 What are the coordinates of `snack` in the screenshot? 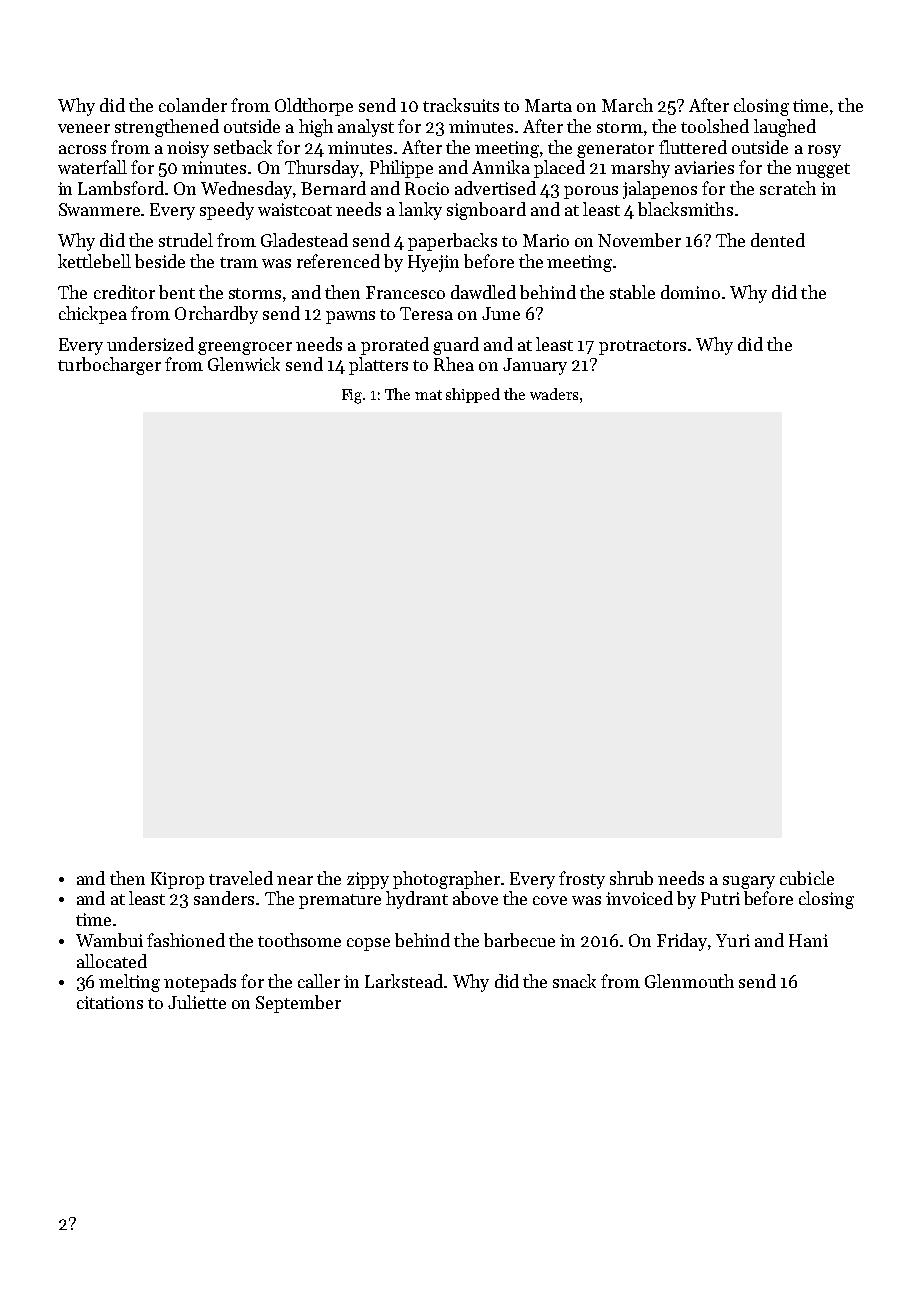 It's located at (574, 981).
